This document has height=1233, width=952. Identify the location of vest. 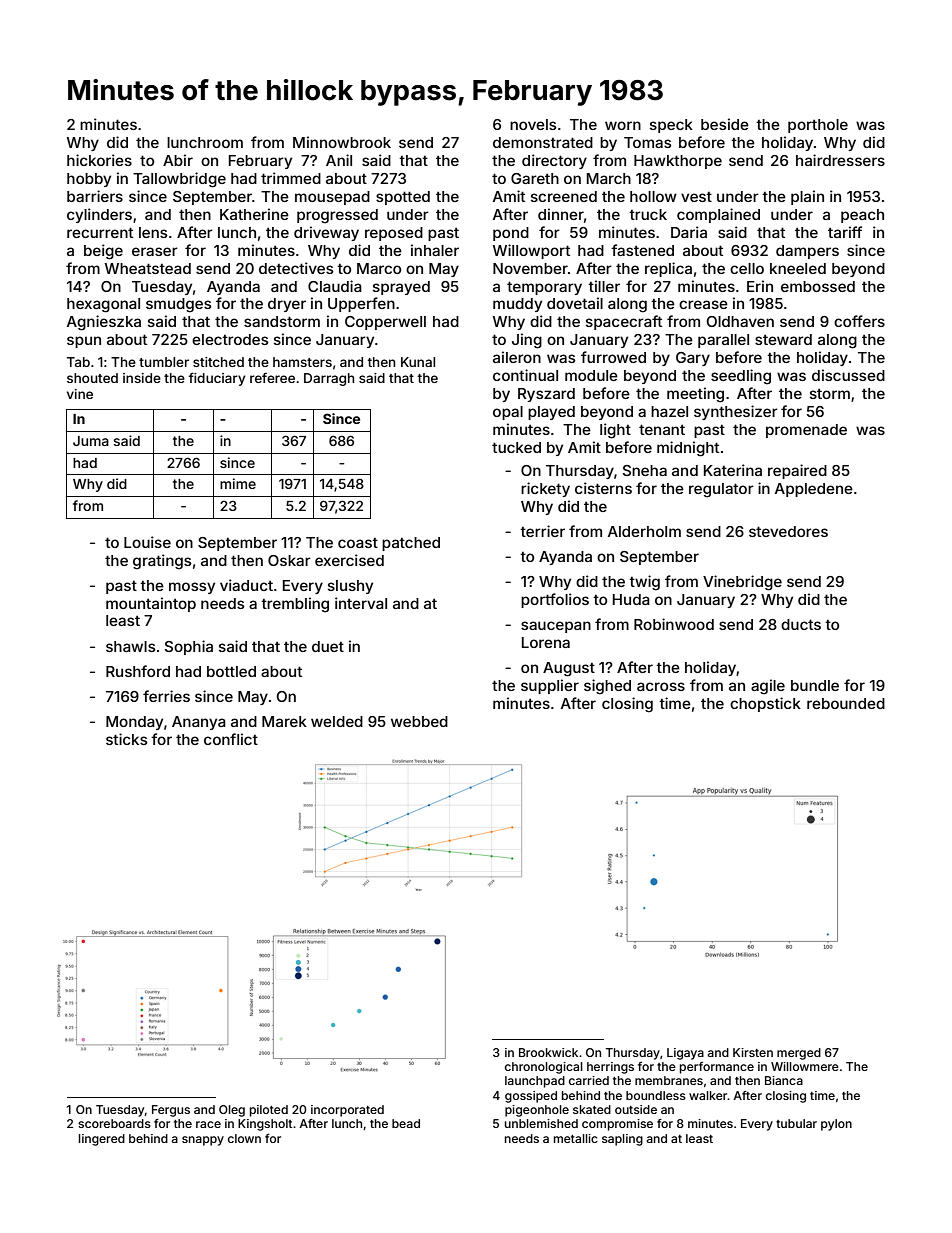
(696, 197).
